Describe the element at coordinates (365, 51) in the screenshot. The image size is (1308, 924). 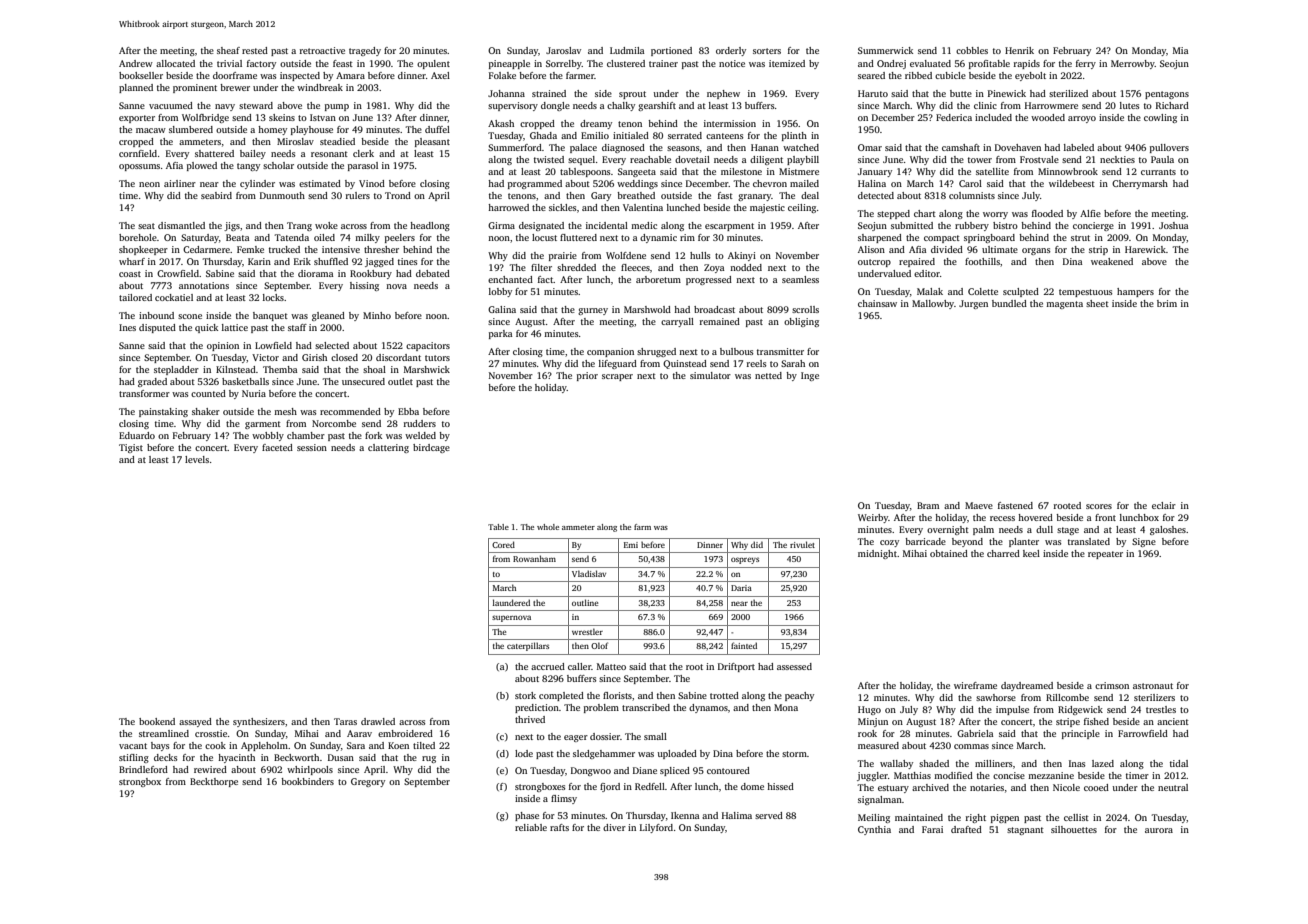
I see `tragedy` at that location.
